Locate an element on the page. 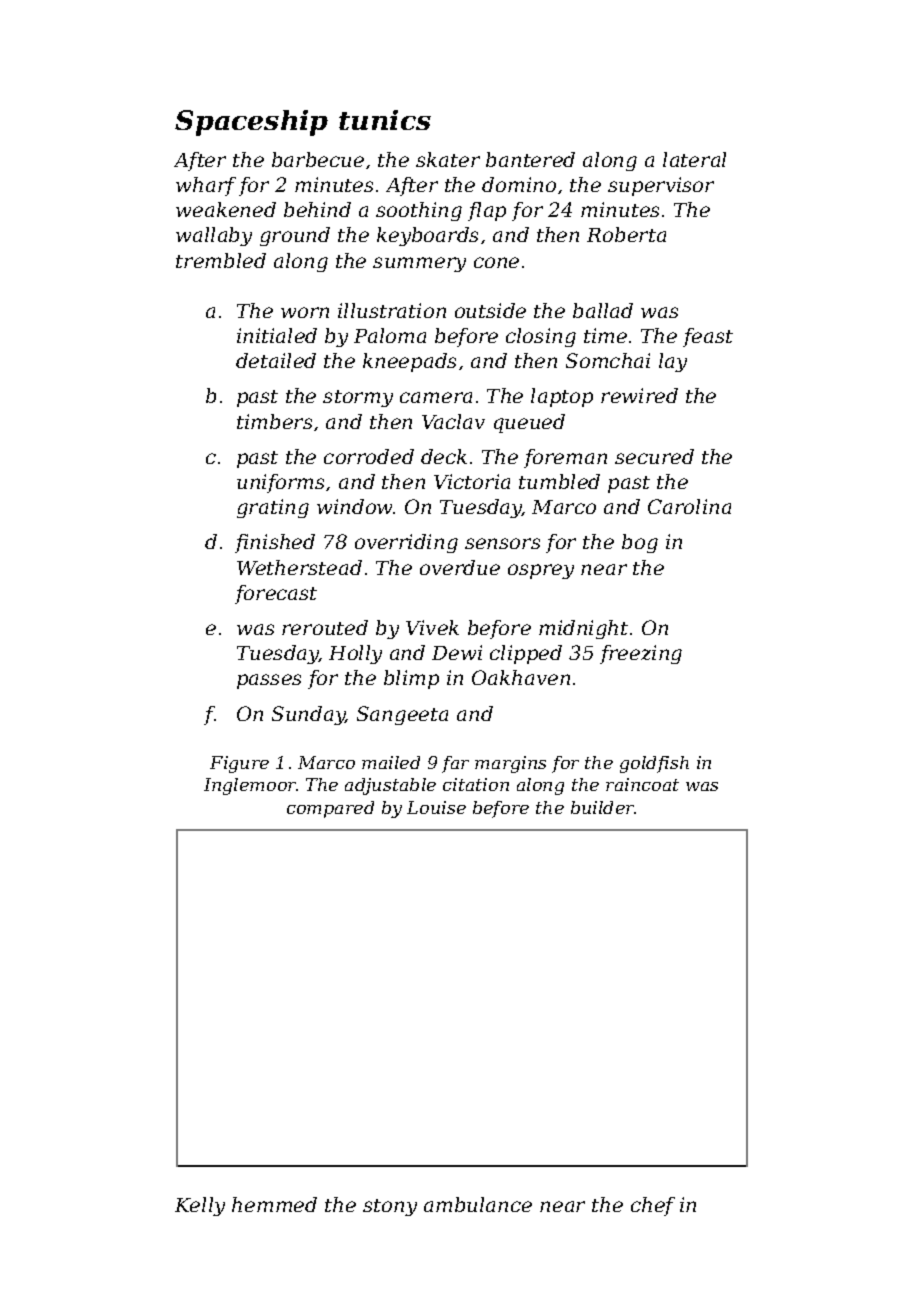  goldfish is located at coordinates (654, 764).
